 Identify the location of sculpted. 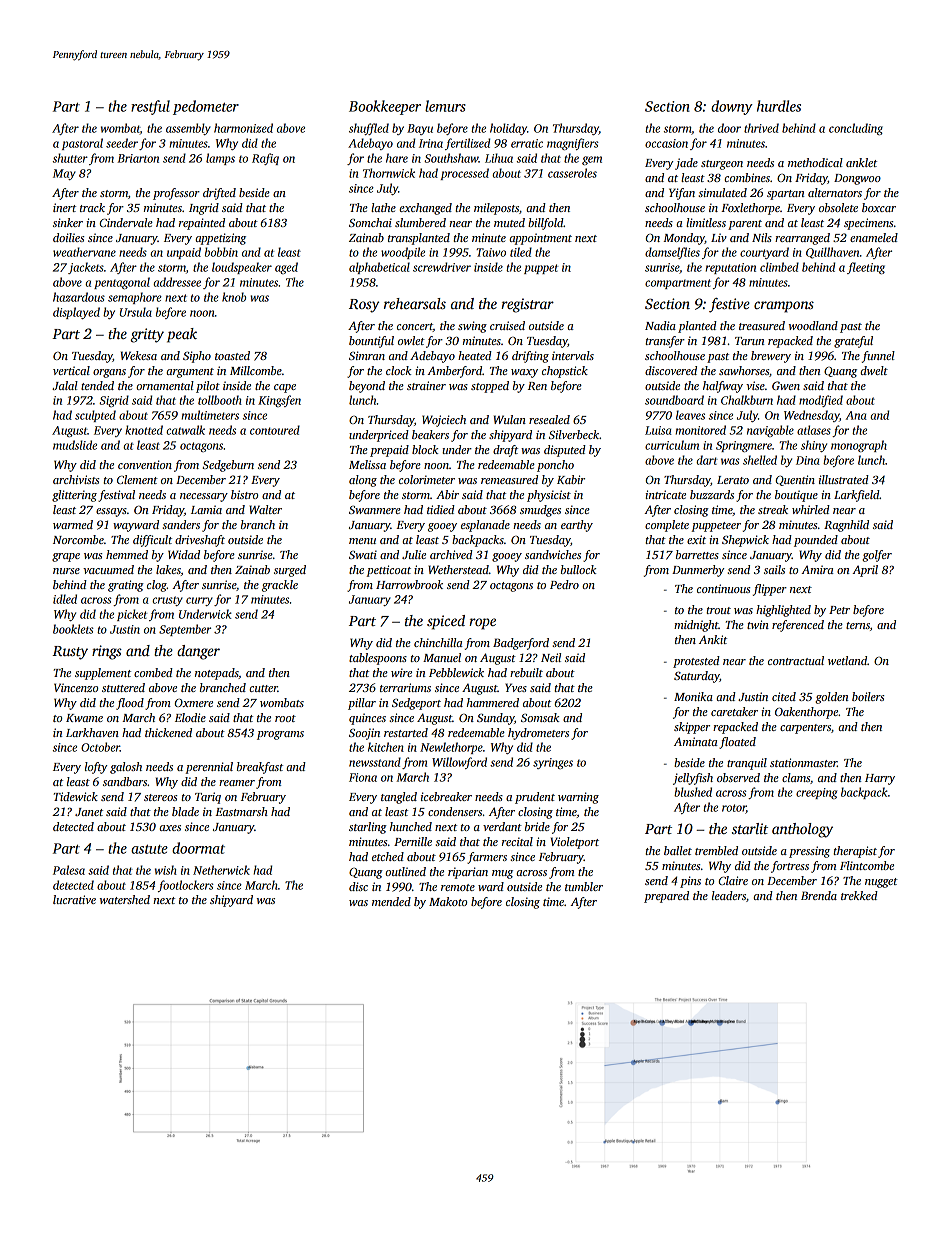
(95, 416).
